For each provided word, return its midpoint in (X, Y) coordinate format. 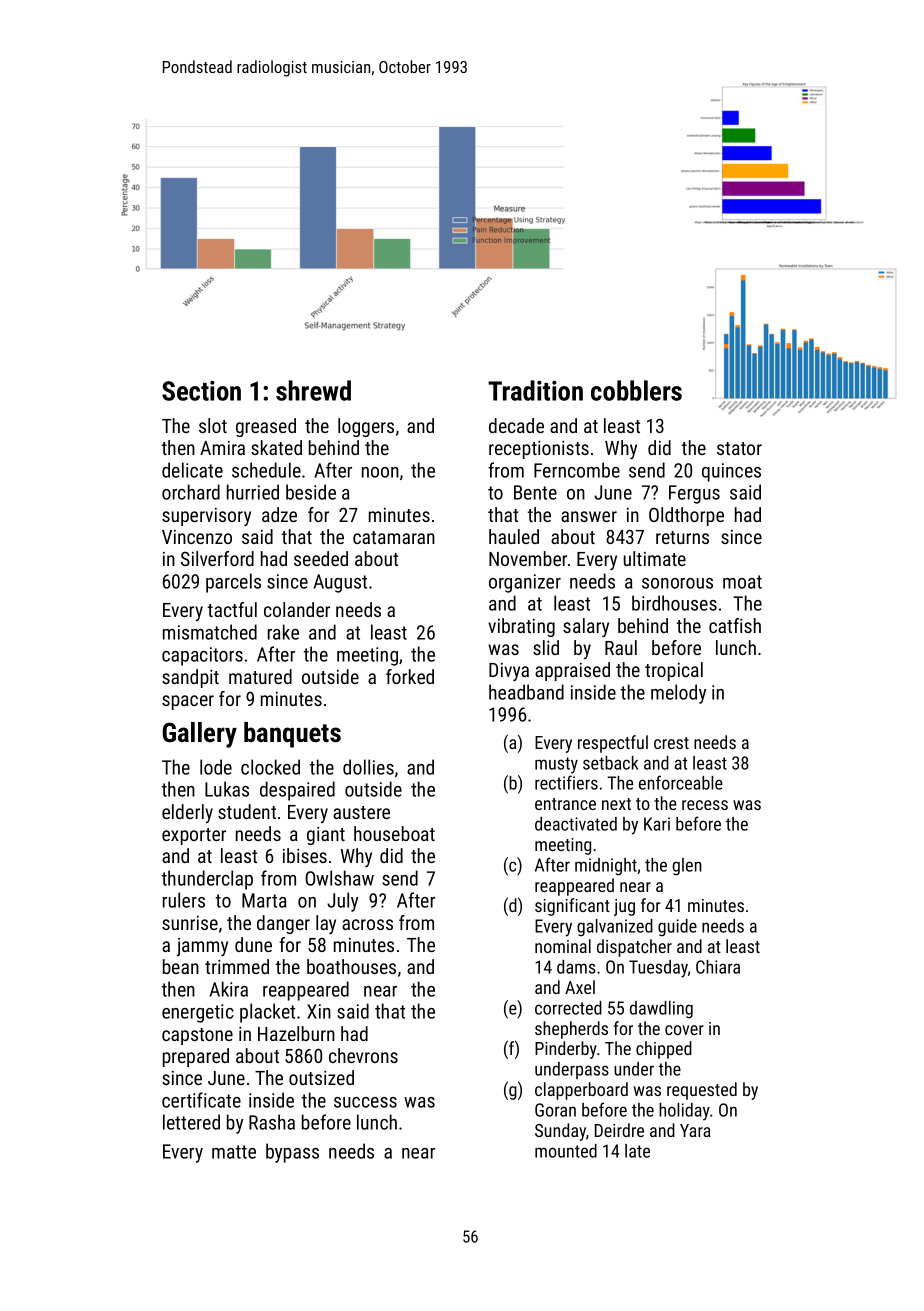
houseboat (394, 833)
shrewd (313, 390)
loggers (366, 427)
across (367, 924)
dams (576, 967)
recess (705, 805)
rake (283, 632)
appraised (572, 671)
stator (739, 448)
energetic (198, 1013)
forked (410, 676)
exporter (194, 836)
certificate (201, 1100)
